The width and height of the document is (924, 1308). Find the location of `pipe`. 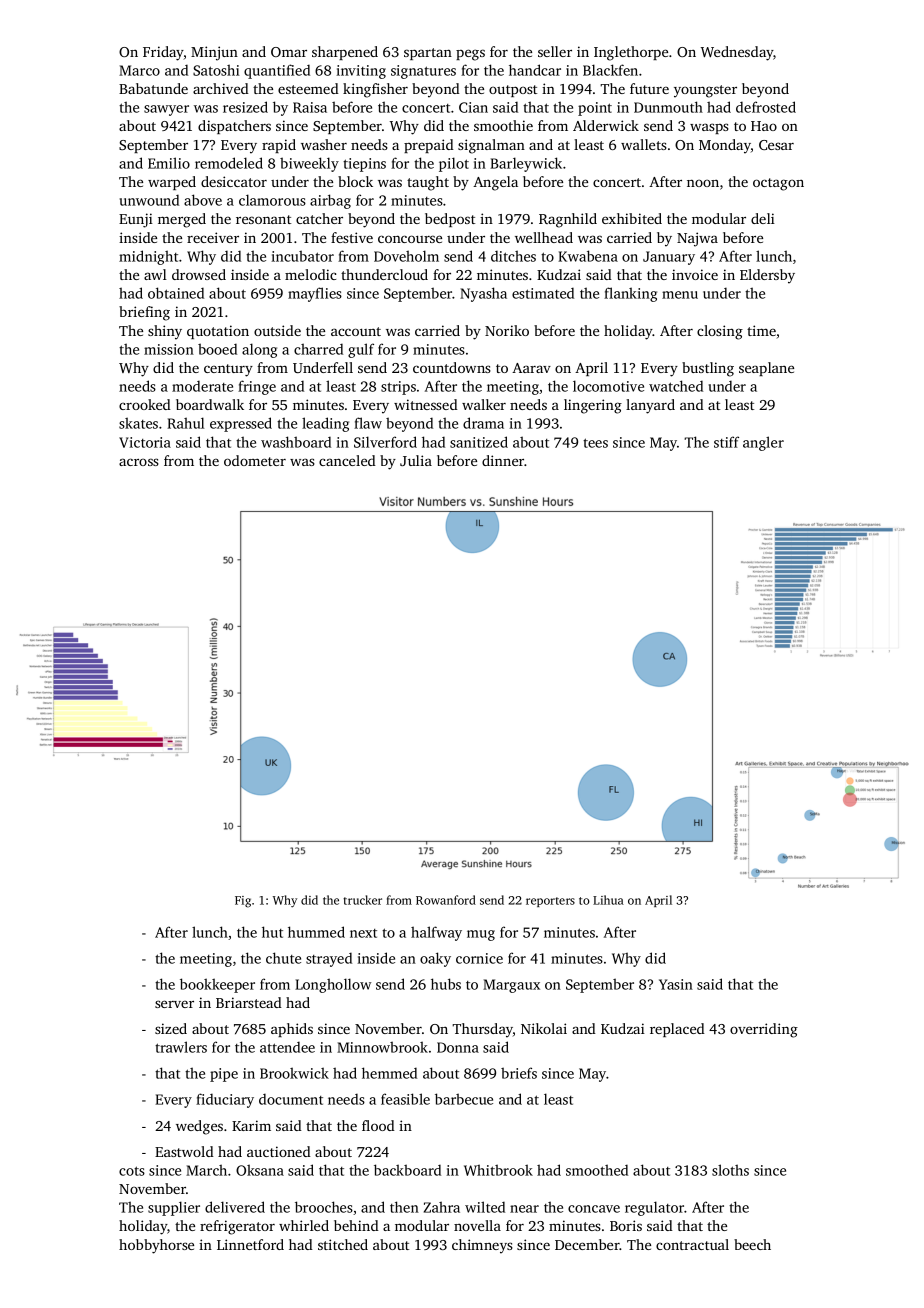

pipe is located at coordinates (224, 1075).
